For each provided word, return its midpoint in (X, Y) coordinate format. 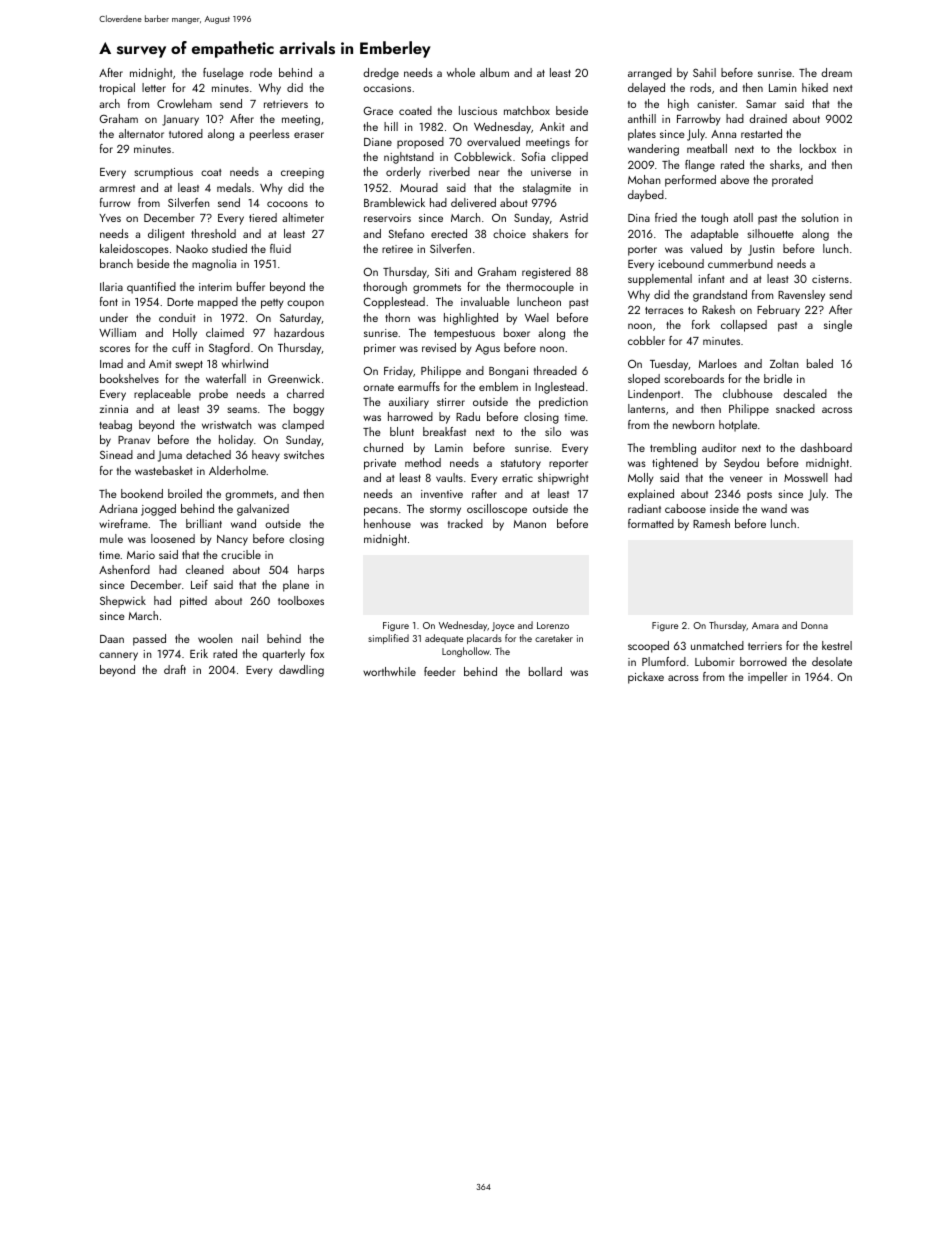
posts (759, 496)
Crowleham (184, 103)
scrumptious (164, 173)
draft (175, 669)
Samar (761, 104)
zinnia (114, 409)
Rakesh (718, 309)
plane (296, 586)
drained (768, 118)
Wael (537, 317)
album (494, 72)
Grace (378, 111)
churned (383, 447)
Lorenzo (553, 625)
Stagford (229, 349)
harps (311, 571)
